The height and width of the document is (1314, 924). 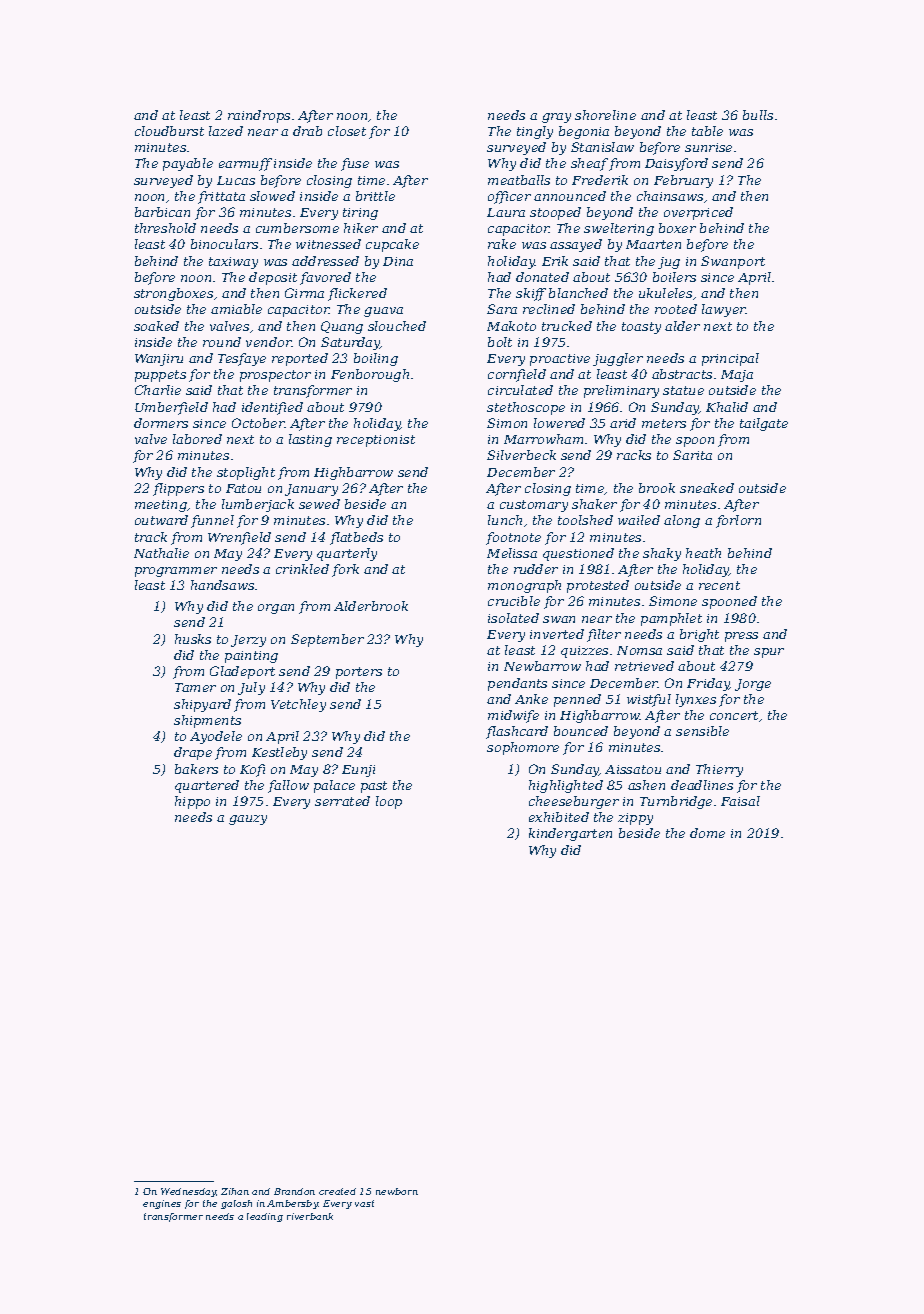 I want to click on sweltering, so click(x=619, y=229).
